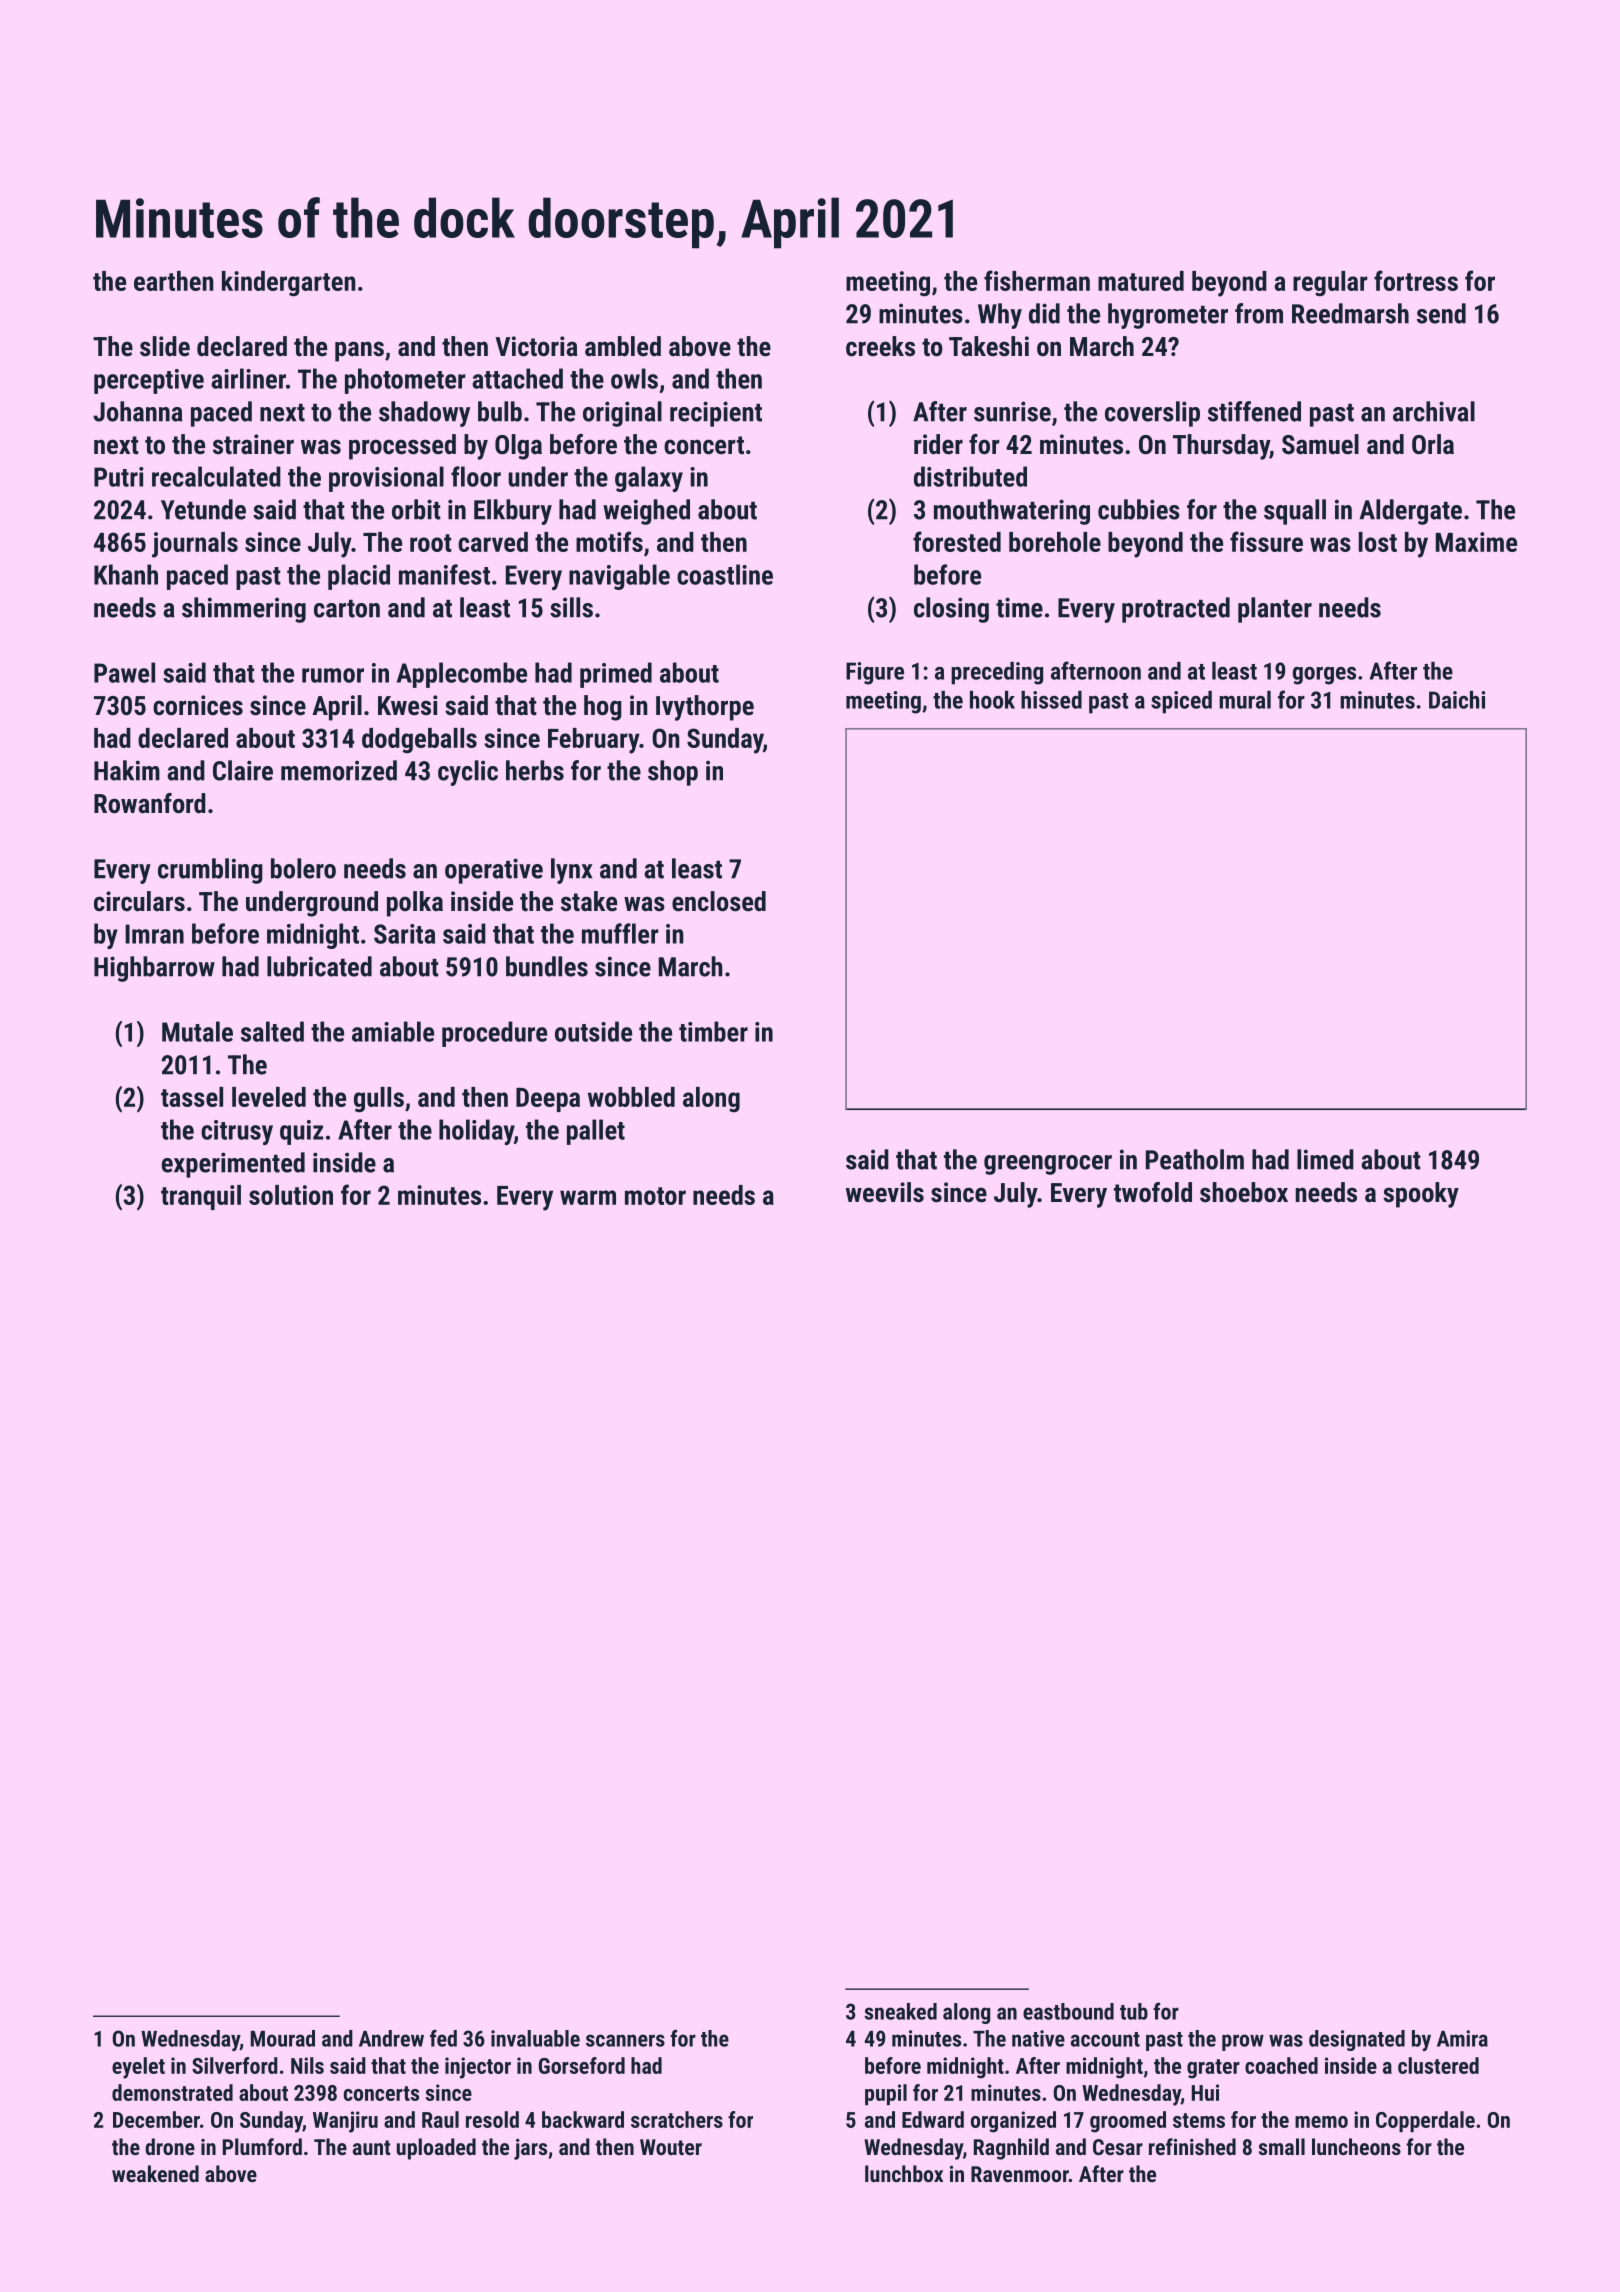 Image resolution: width=1620 pixels, height=2292 pixels. What do you see at coordinates (719, 901) in the page?
I see `enclosed` at bounding box center [719, 901].
